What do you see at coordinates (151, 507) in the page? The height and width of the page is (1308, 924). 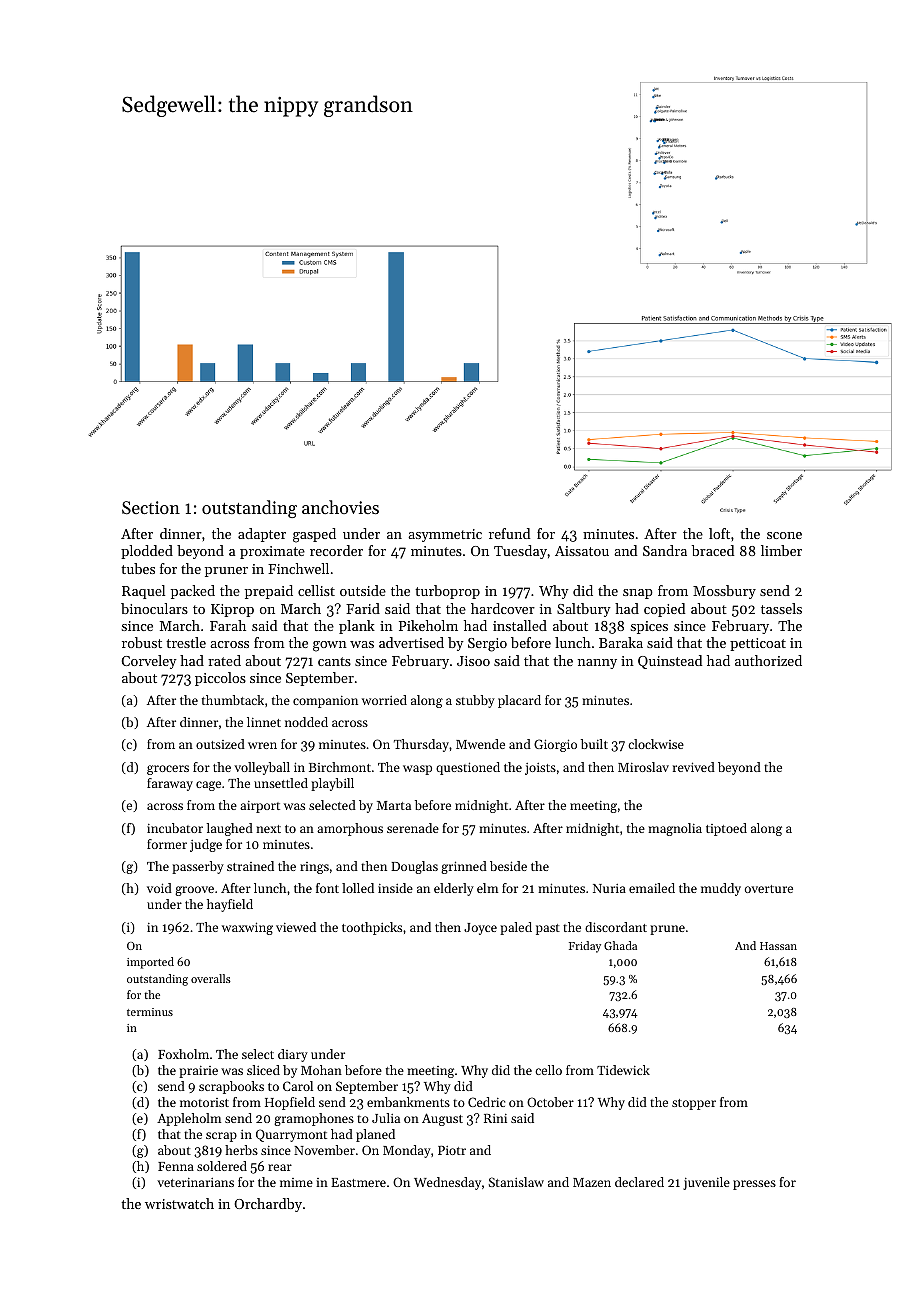 I see `Section` at bounding box center [151, 507].
